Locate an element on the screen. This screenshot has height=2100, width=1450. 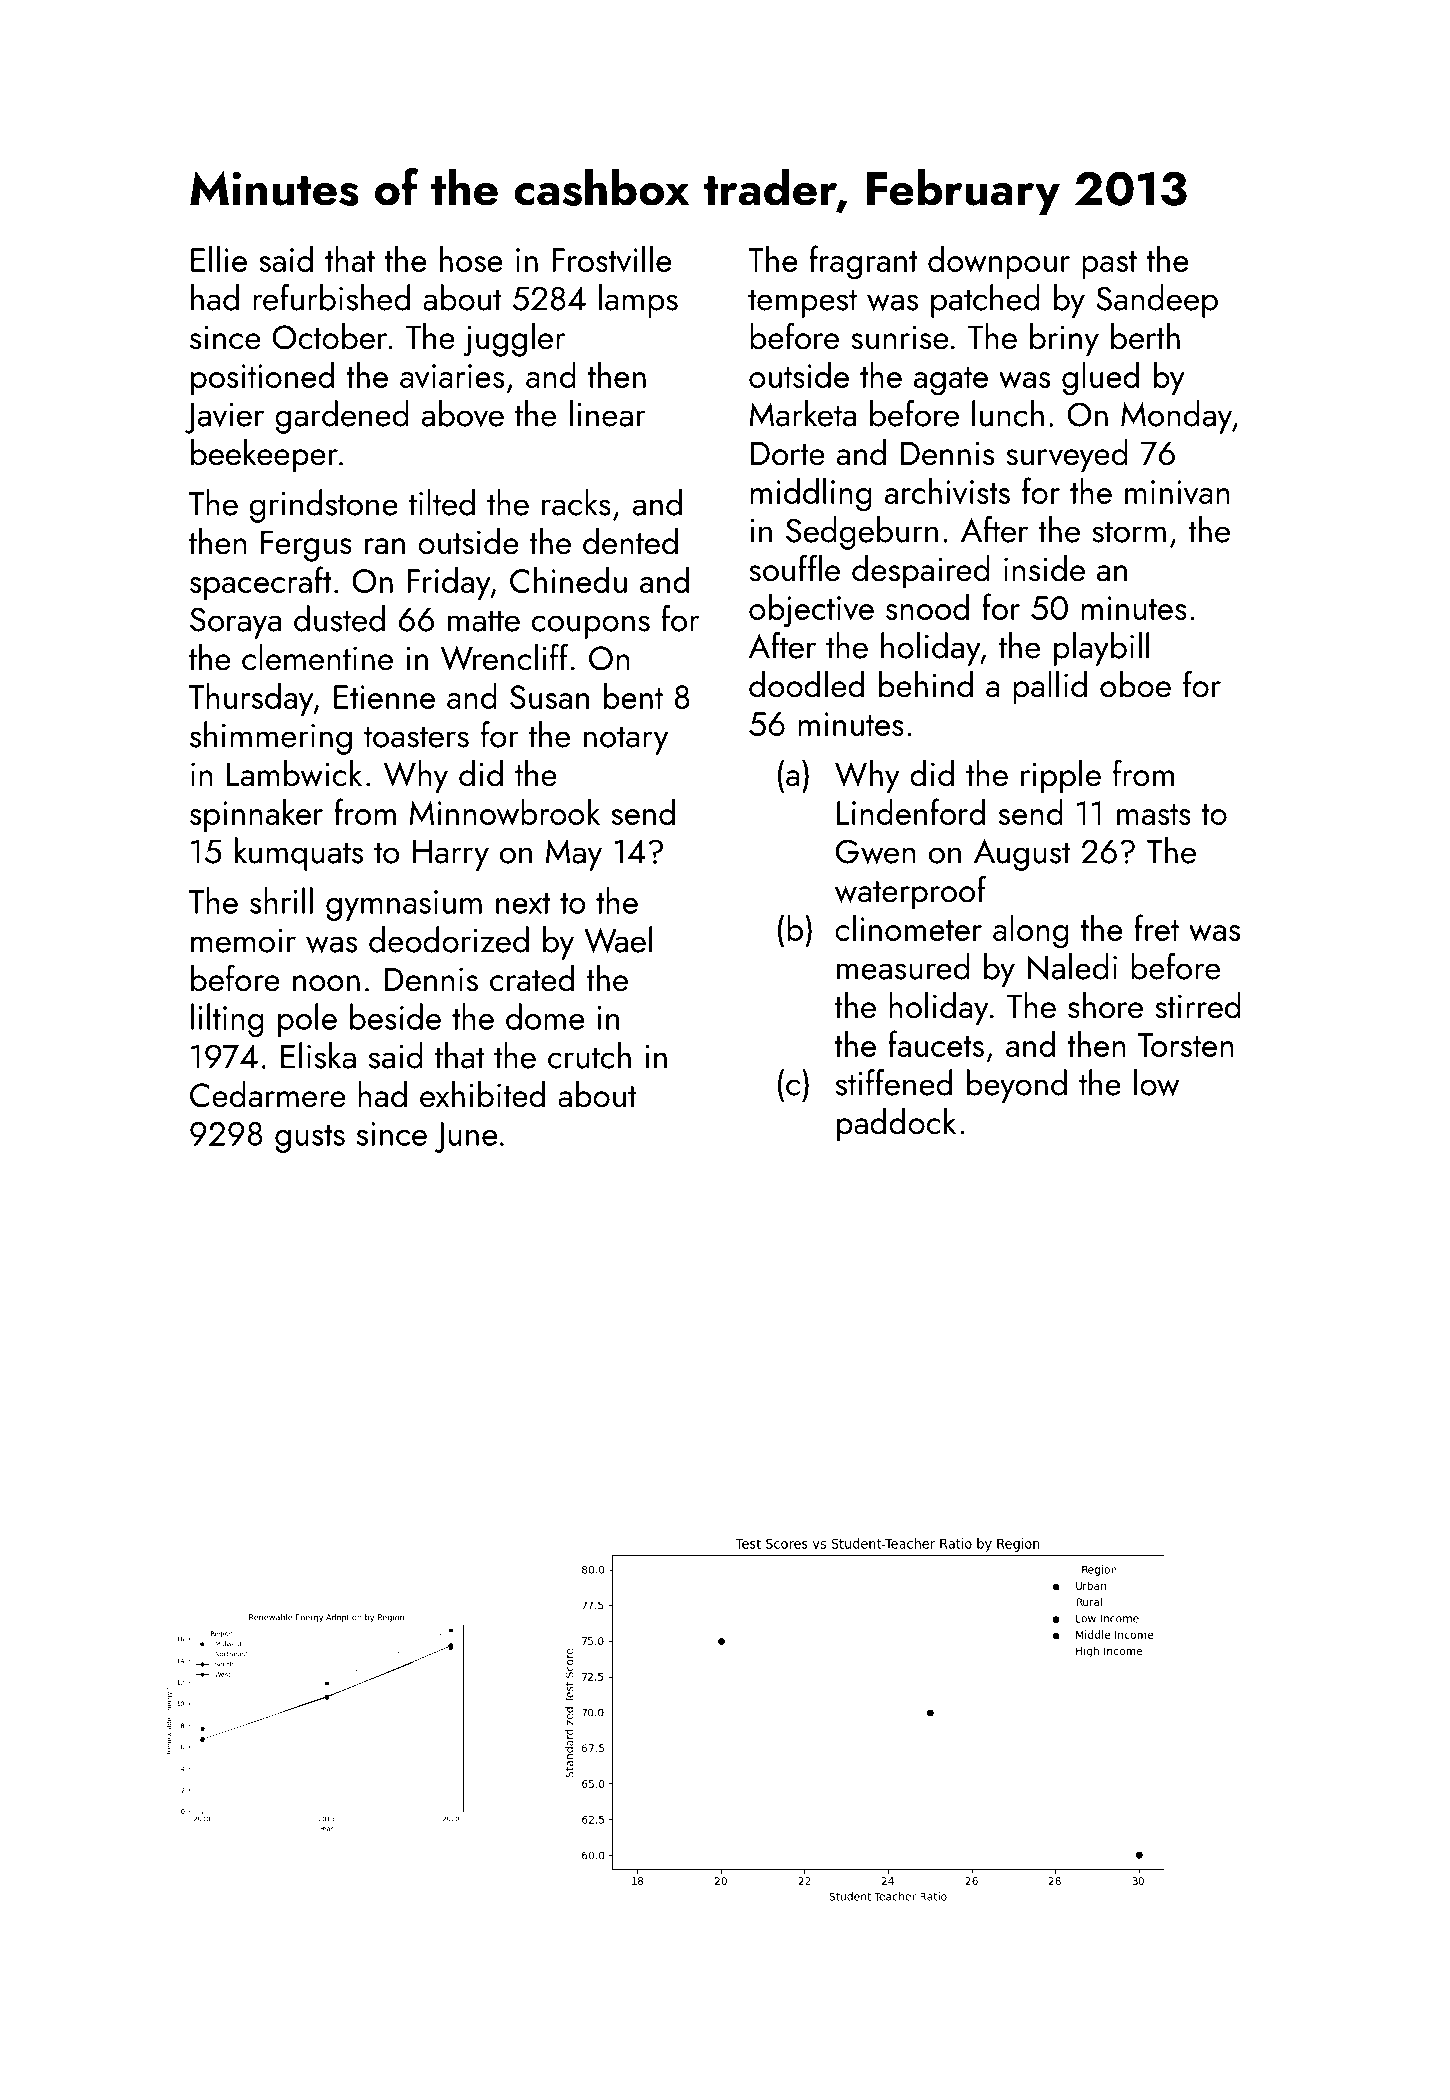
next is located at coordinates (523, 903).
